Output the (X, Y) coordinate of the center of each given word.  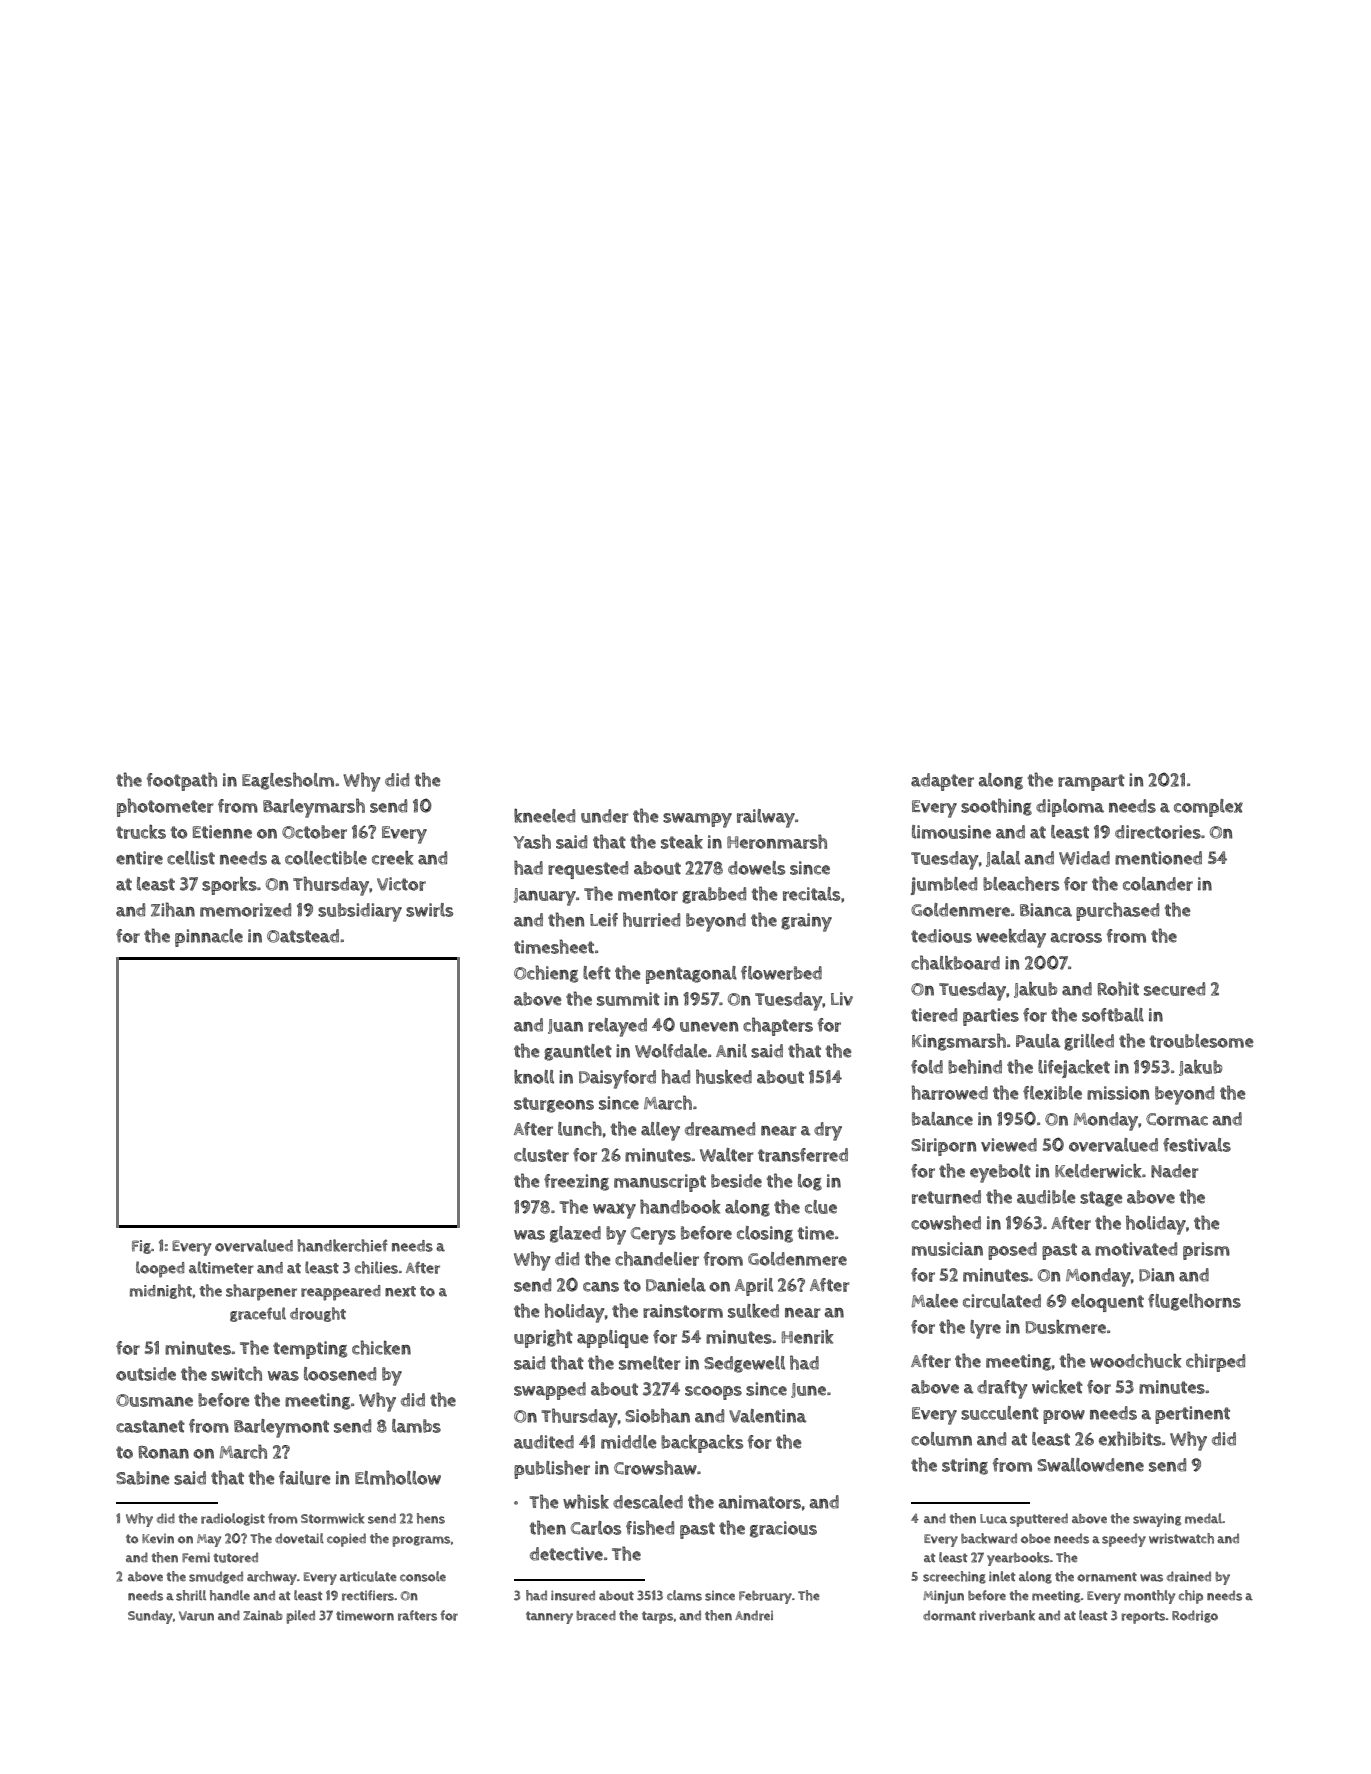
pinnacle (209, 938)
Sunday (150, 1617)
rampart (1091, 782)
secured (1174, 989)
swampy (697, 820)
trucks (141, 831)
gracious (783, 1529)
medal (1203, 1518)
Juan (565, 1026)
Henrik (808, 1336)
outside (146, 1374)
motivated (1136, 1249)
